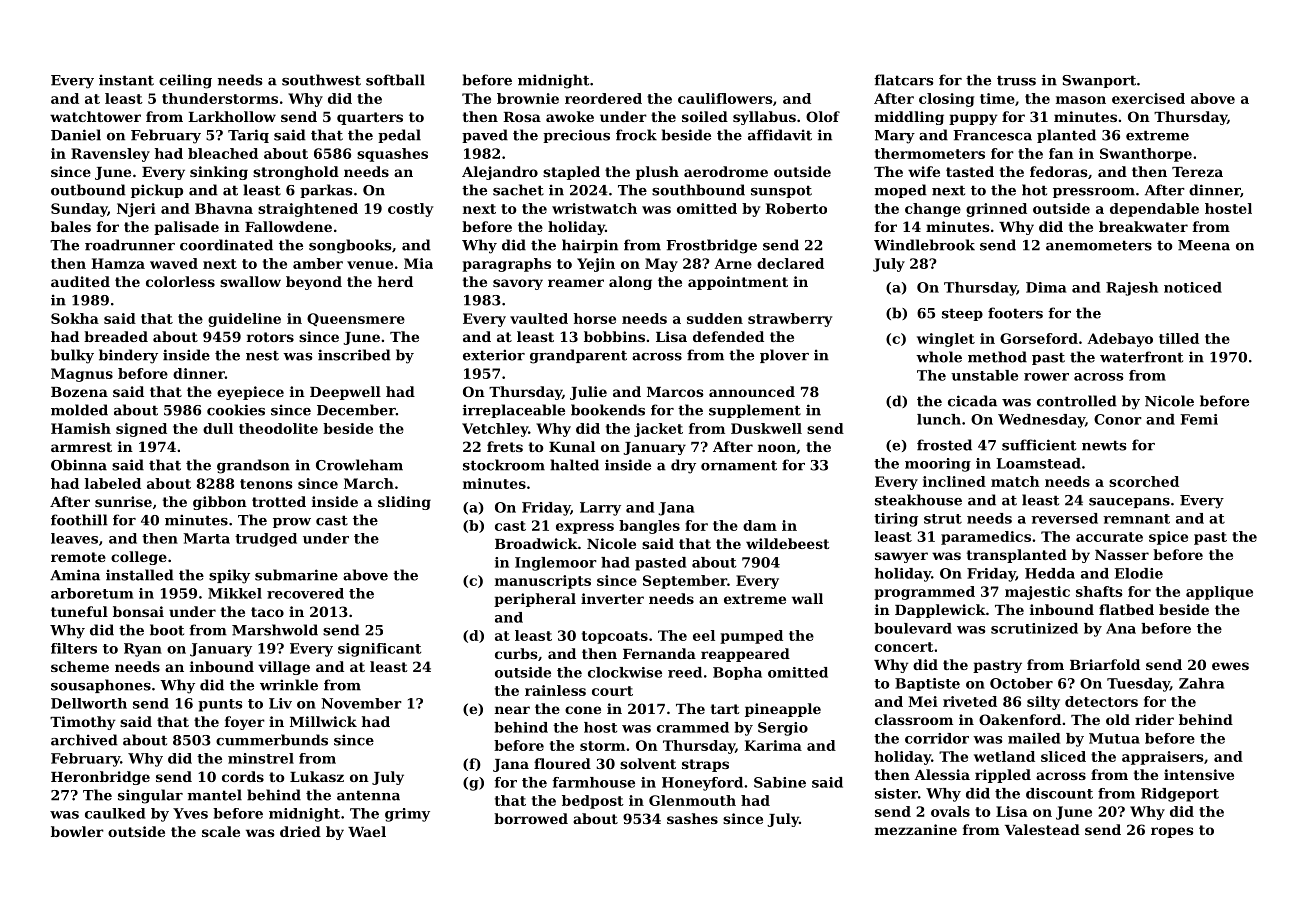  Describe the element at coordinates (140, 575) in the document. I see `installed` at that location.
